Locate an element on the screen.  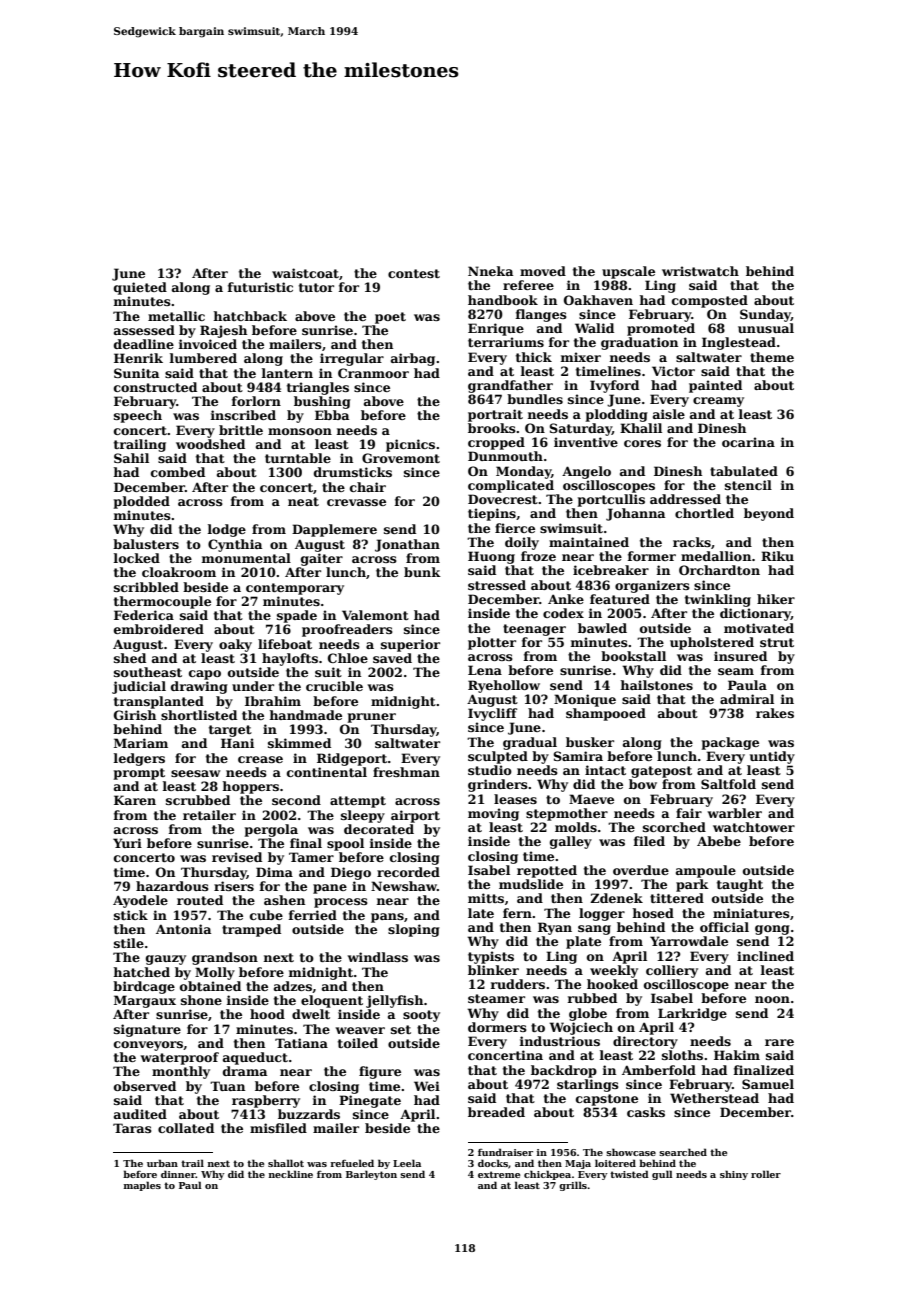
set is located at coordinates (401, 1029).
